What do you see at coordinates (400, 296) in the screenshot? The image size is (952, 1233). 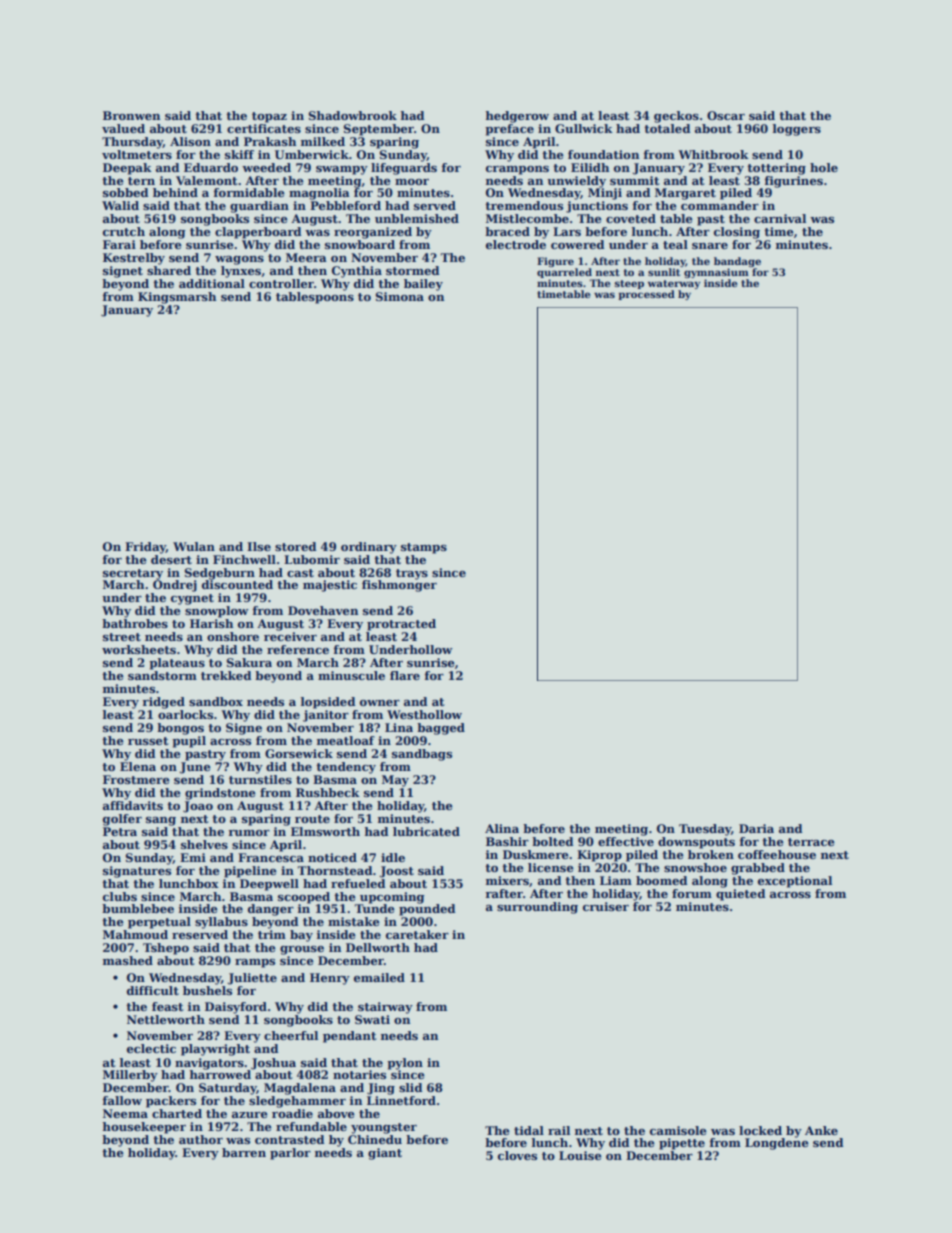 I see `Simona` at bounding box center [400, 296].
